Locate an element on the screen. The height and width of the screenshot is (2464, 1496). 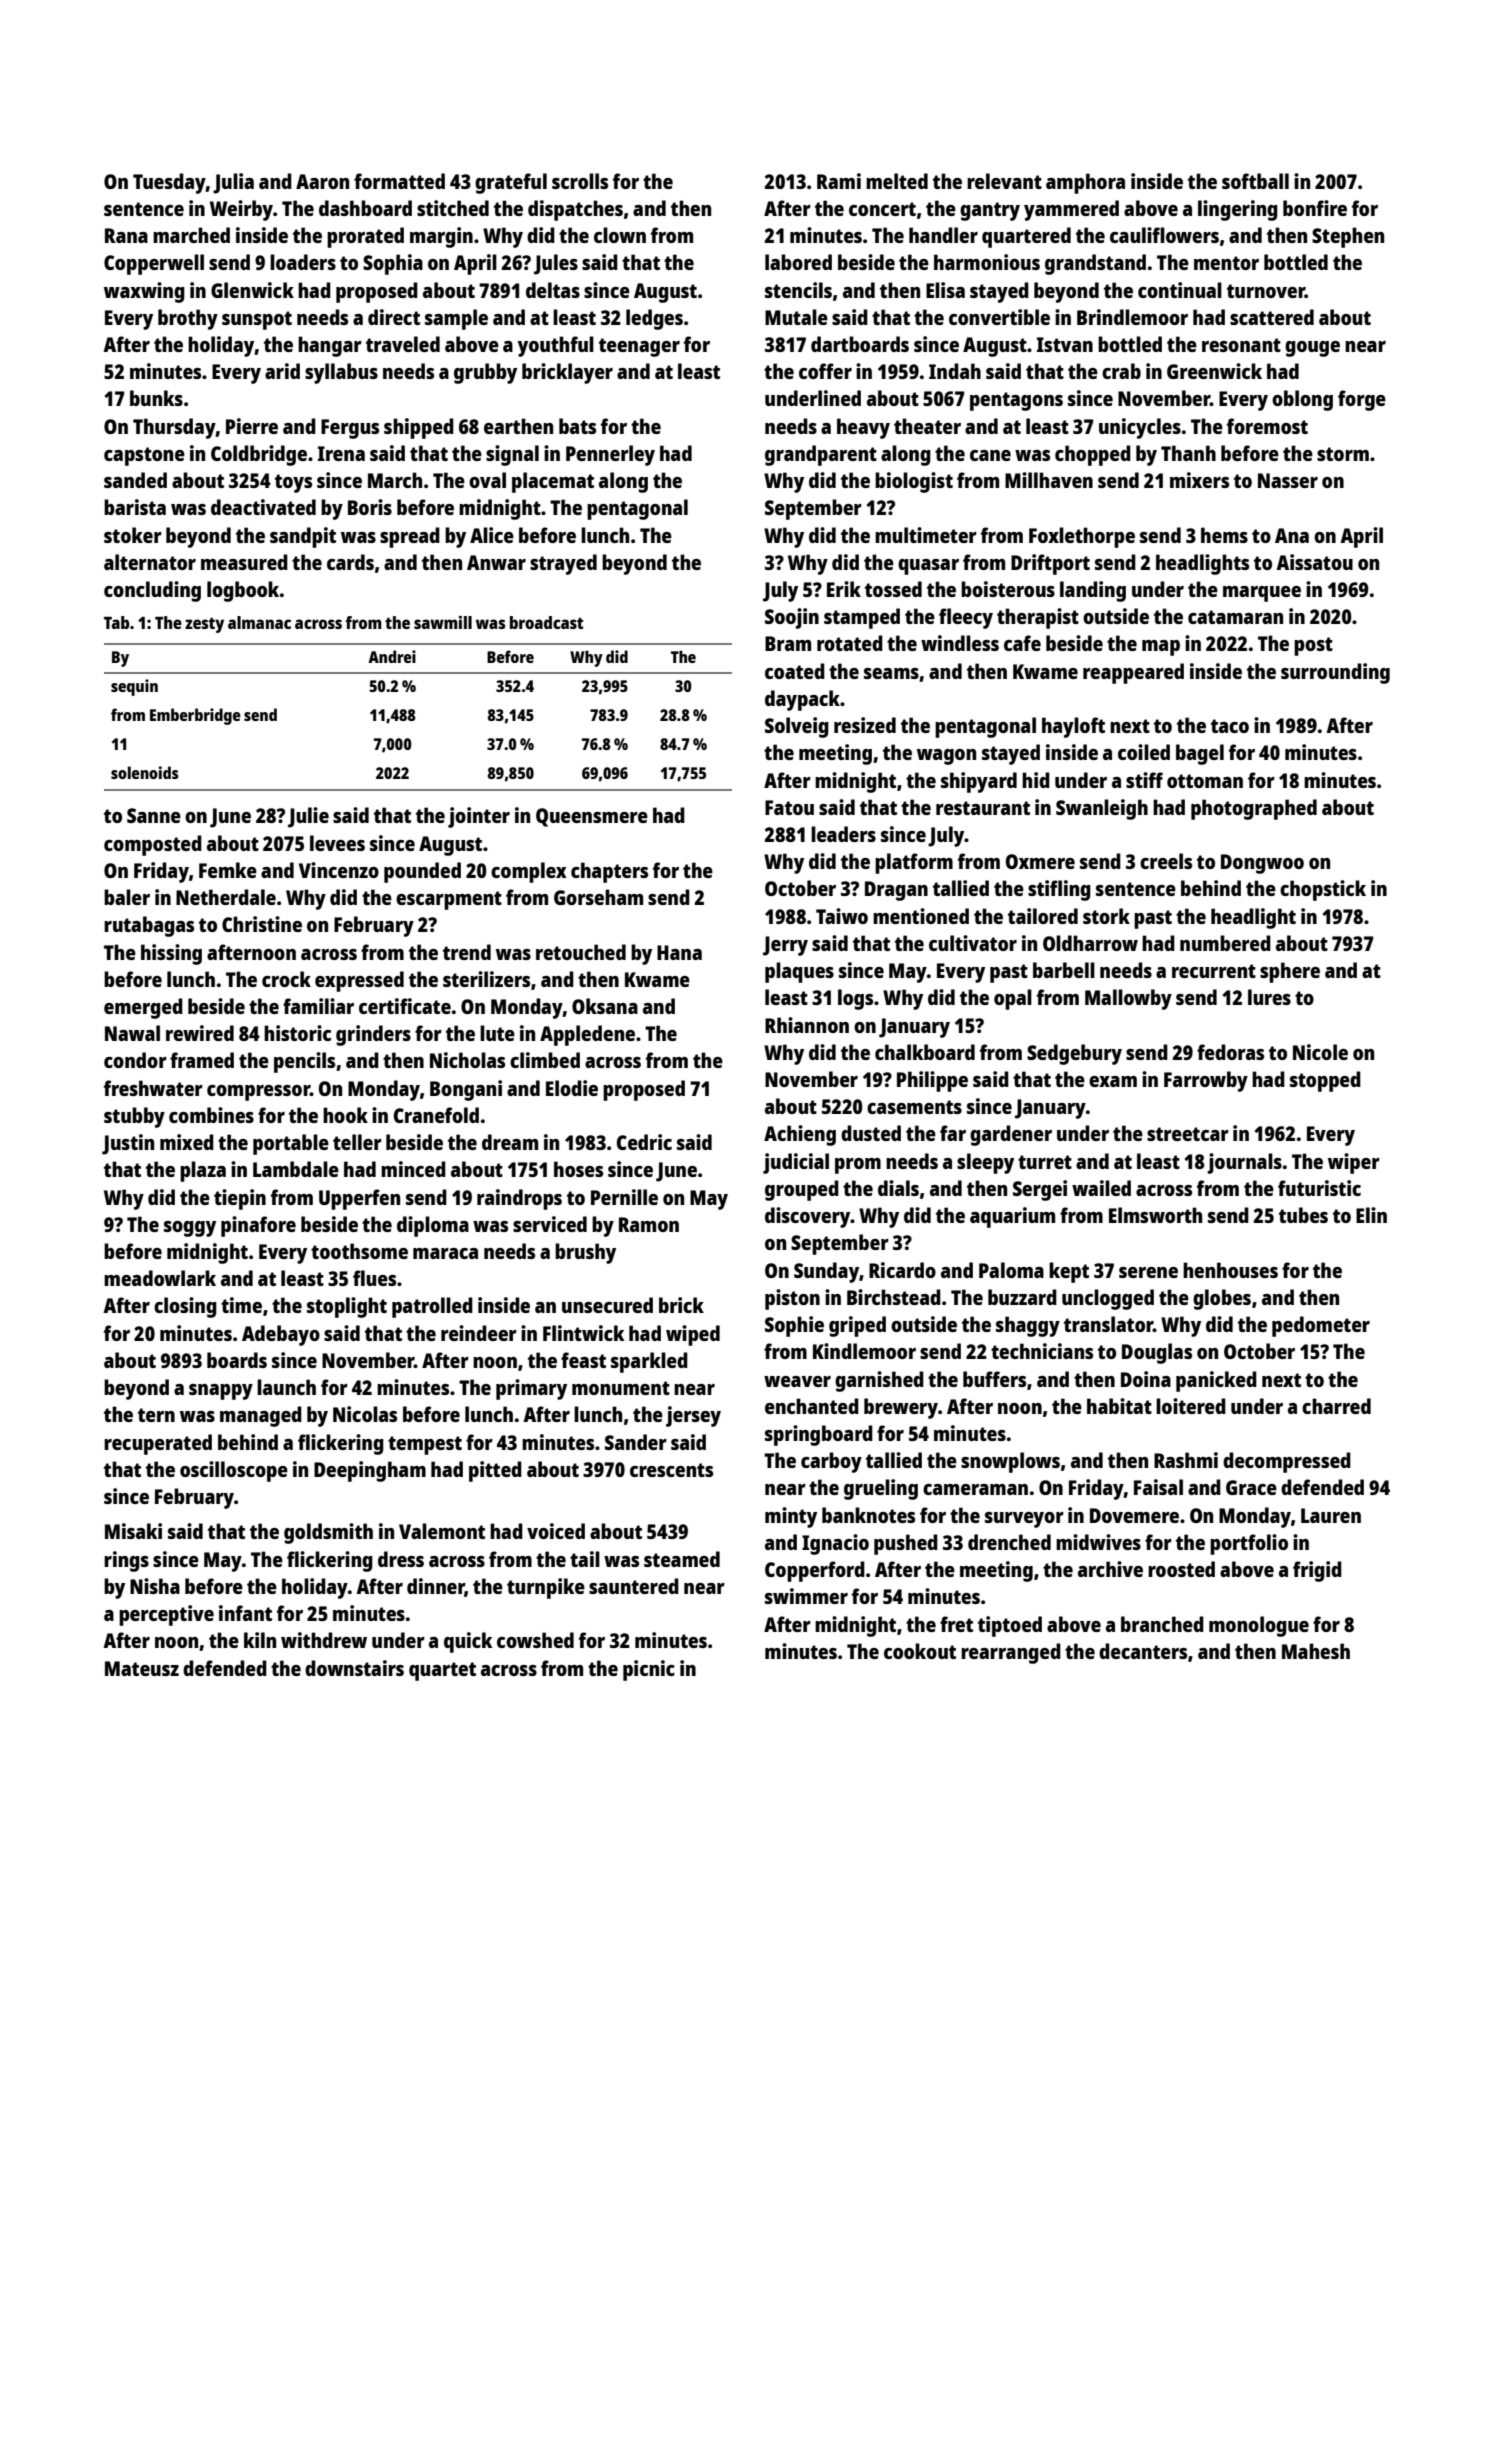
measured is located at coordinates (244, 562).
